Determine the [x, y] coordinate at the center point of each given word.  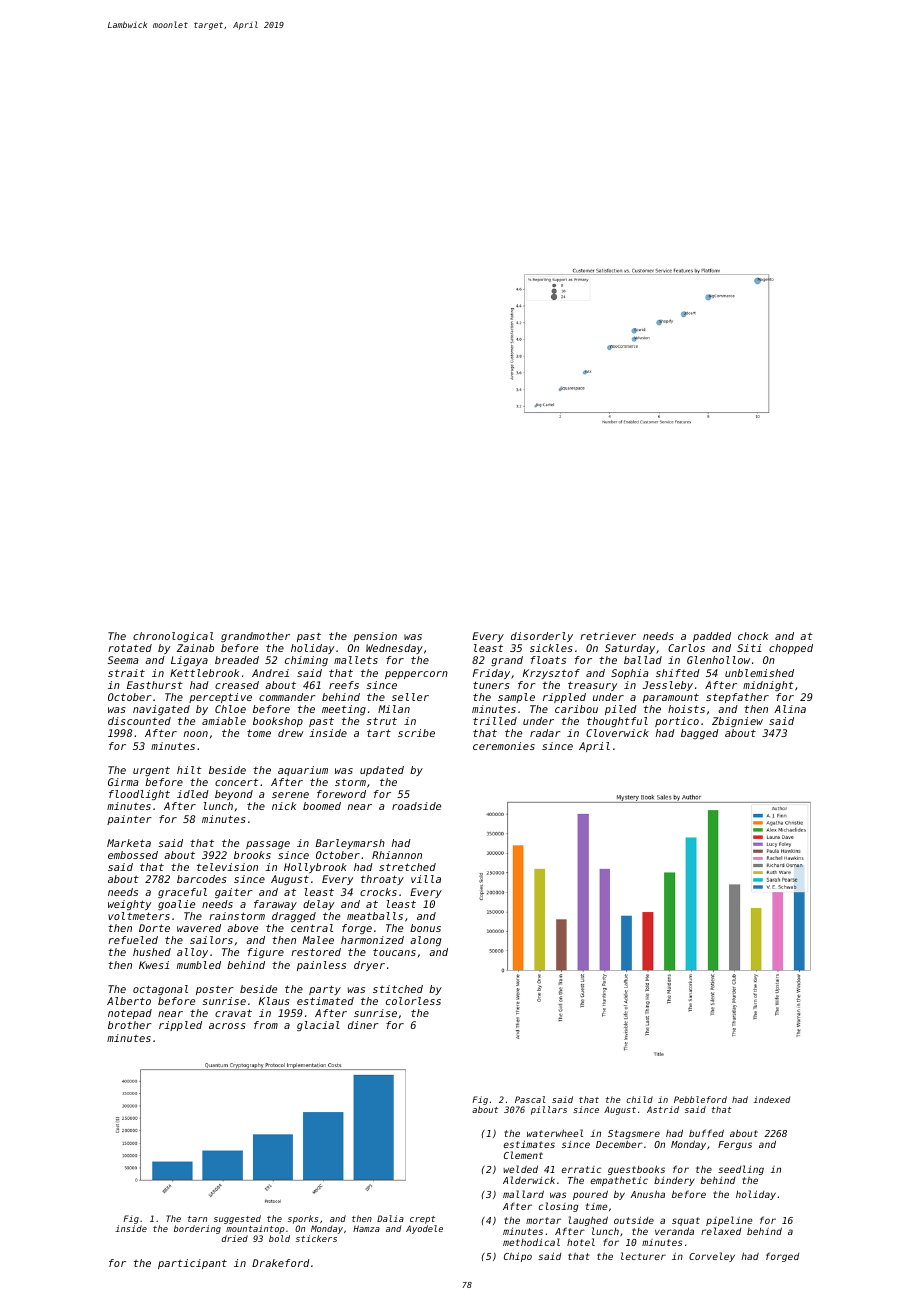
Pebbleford [700, 1099]
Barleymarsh [350, 844]
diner [363, 1025]
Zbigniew [737, 722]
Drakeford [281, 1263]
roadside [416, 806]
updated [382, 771]
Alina [790, 709]
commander [287, 697]
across [227, 1026]
